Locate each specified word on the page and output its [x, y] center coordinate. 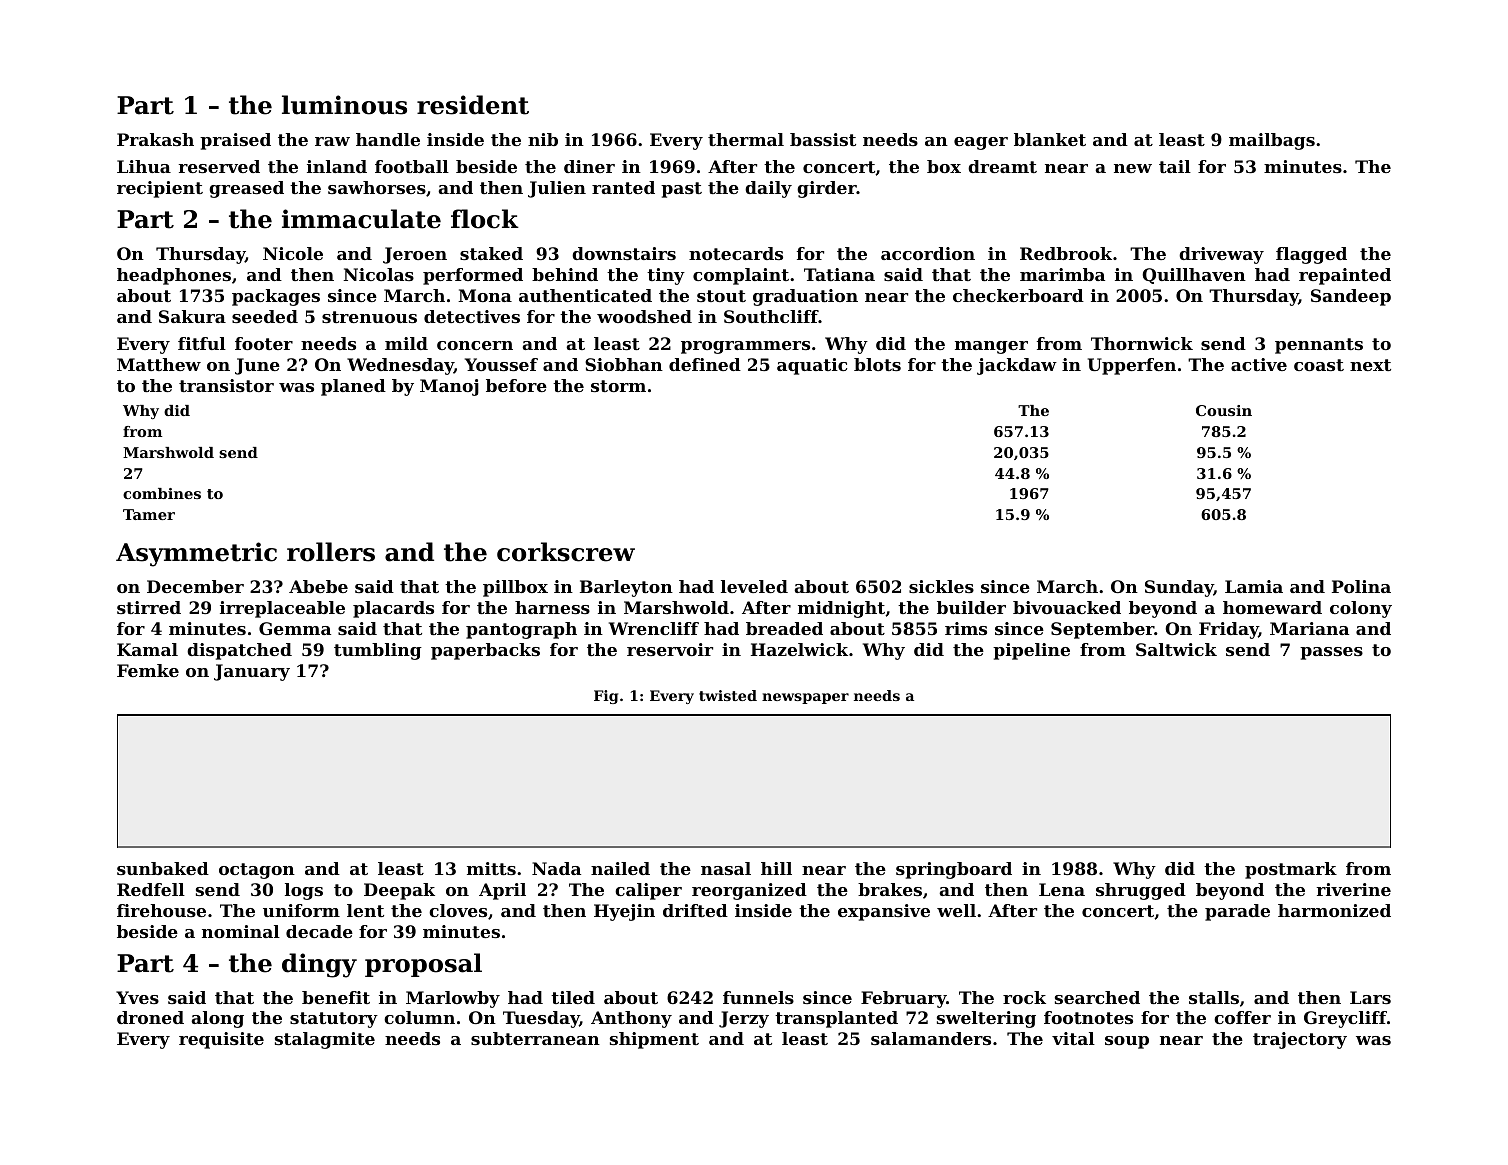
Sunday [1179, 588]
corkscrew [566, 552]
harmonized [1334, 910]
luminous [344, 105]
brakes [890, 889]
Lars [1370, 997]
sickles [941, 586]
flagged [1311, 255]
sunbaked [163, 868]
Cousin [1224, 410]
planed [353, 387]
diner [589, 166]
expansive [884, 912]
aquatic [812, 366]
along [217, 1019]
